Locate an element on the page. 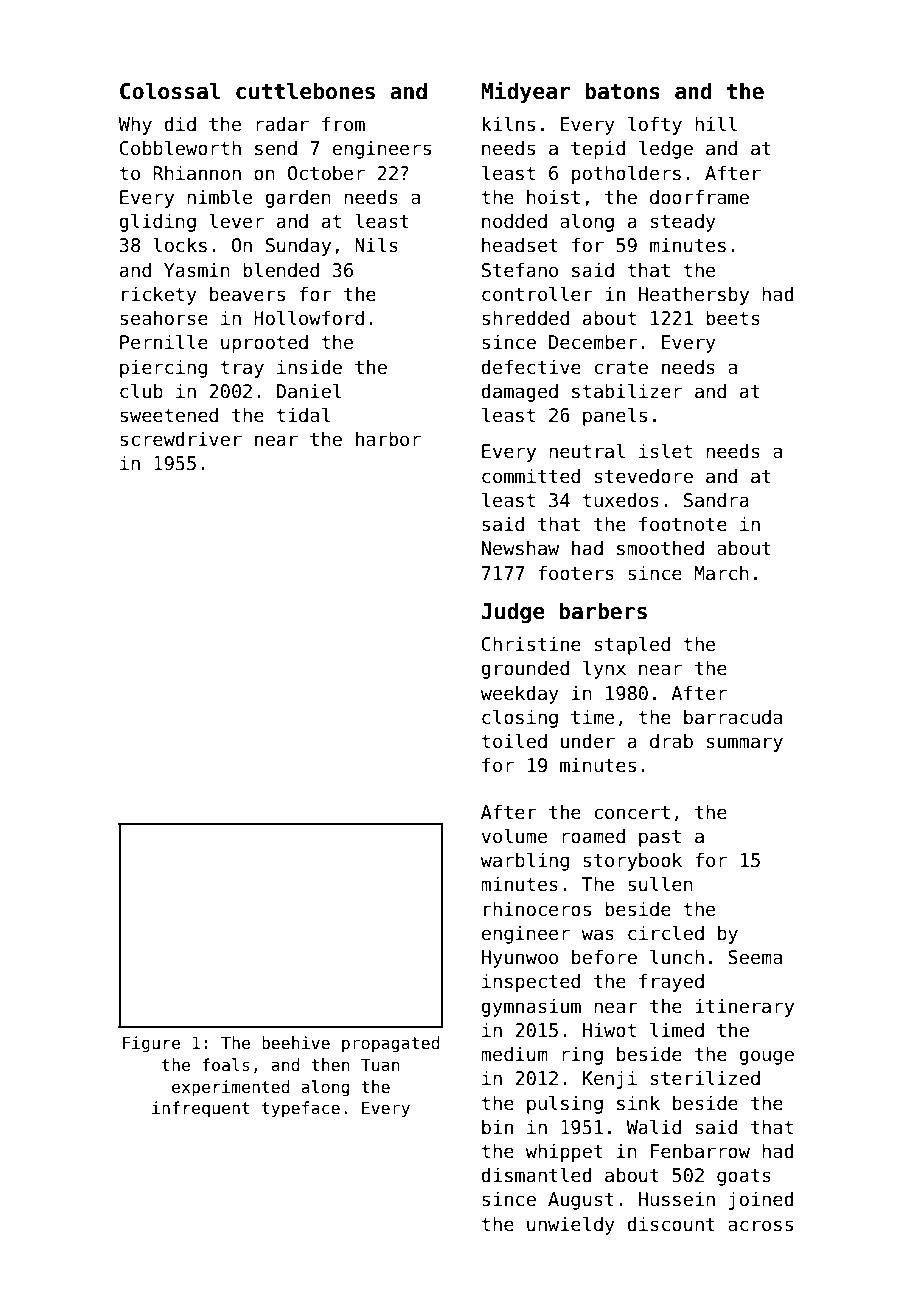 The height and width of the image is (1308, 924). March is located at coordinates (721, 573).
